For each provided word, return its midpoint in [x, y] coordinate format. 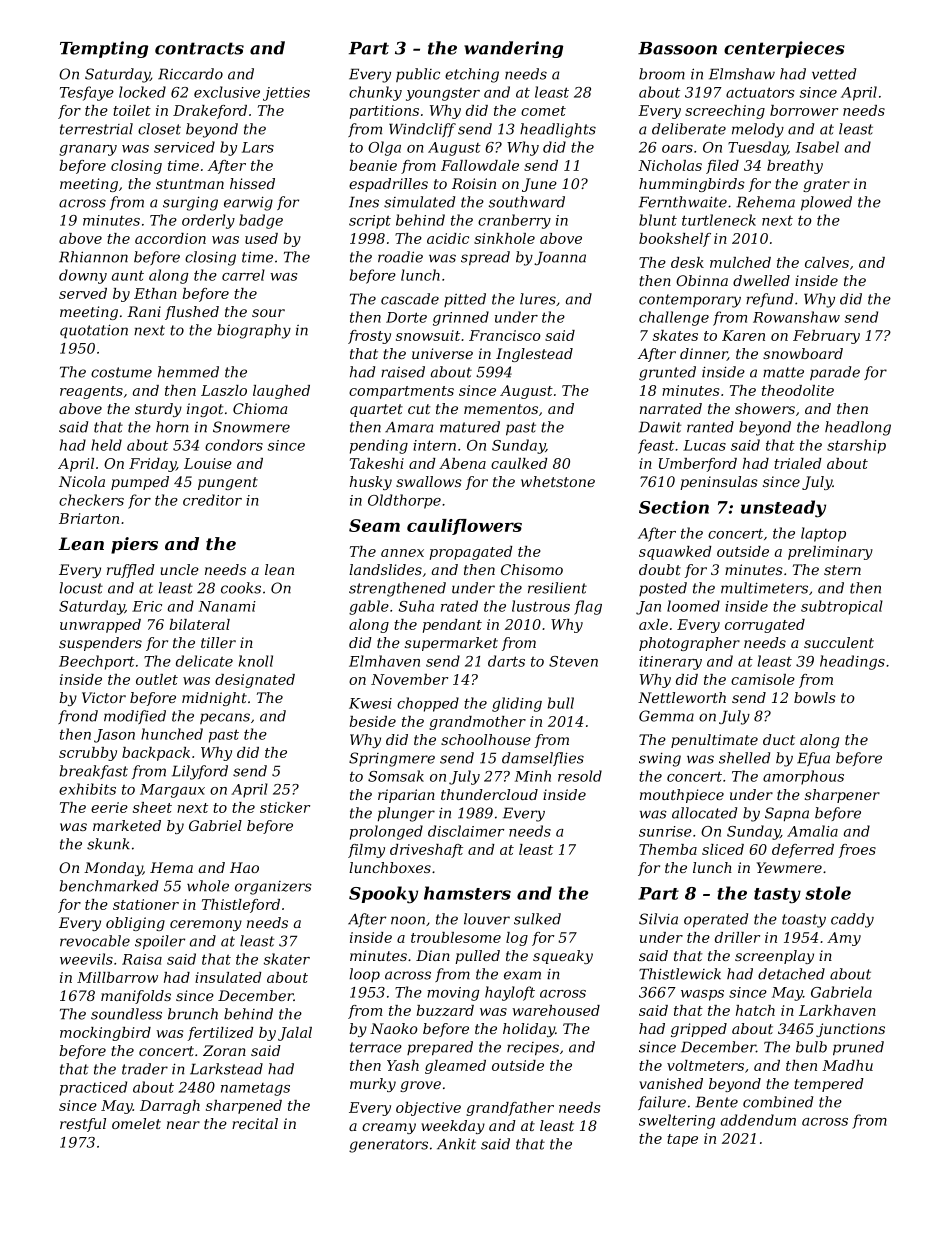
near [183, 1125]
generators [388, 1146]
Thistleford [241, 906]
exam [522, 975]
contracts [199, 48]
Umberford [698, 465]
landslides [385, 569]
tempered [829, 1085]
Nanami [227, 606]
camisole [763, 679]
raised [403, 372]
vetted [834, 74]
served [83, 293]
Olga [384, 148]
